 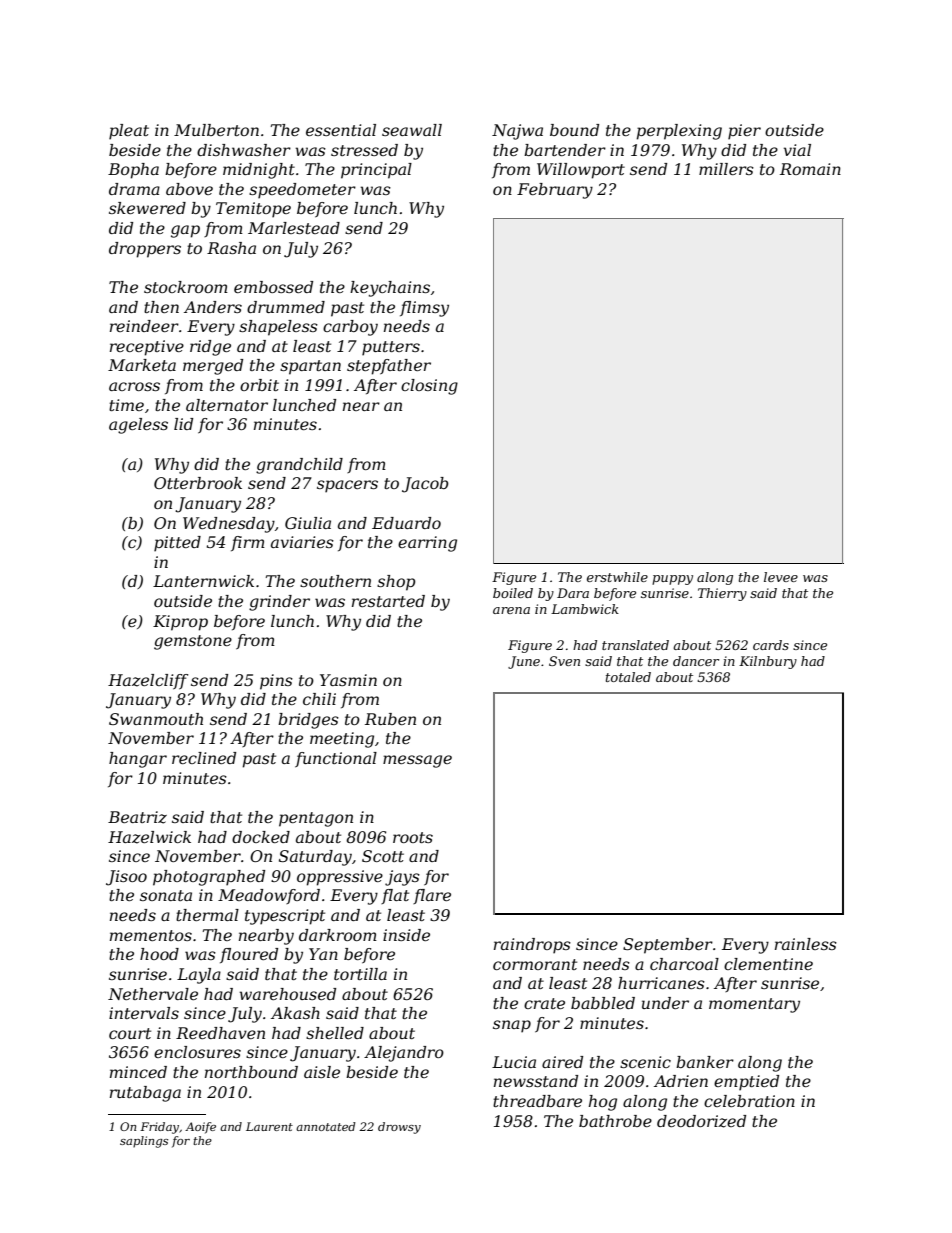 I want to click on Friday, so click(x=159, y=1128).
